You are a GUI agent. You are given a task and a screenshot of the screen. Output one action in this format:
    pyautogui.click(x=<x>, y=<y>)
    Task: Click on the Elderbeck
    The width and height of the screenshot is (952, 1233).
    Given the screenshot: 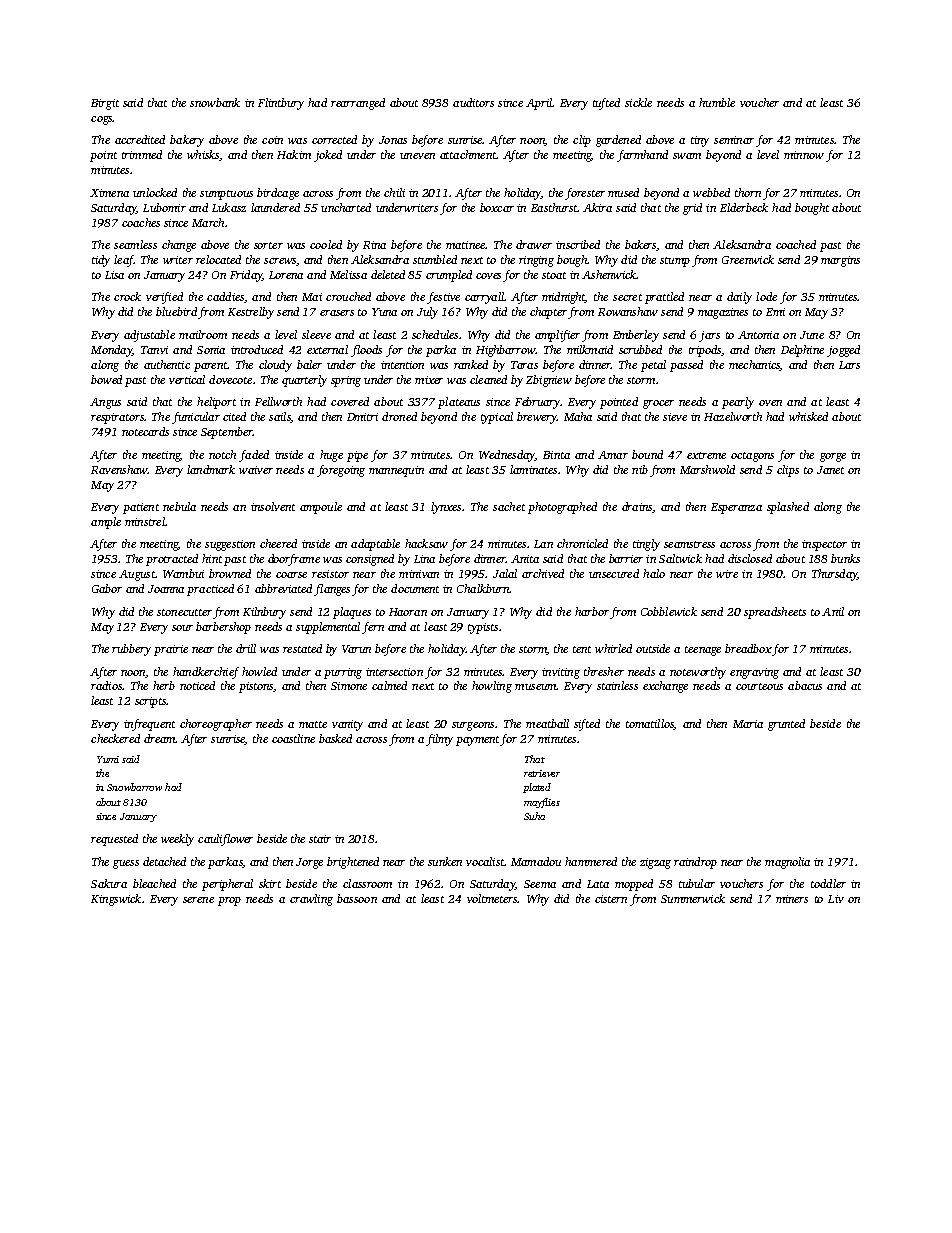 What is the action you would take?
    pyautogui.click(x=744, y=207)
